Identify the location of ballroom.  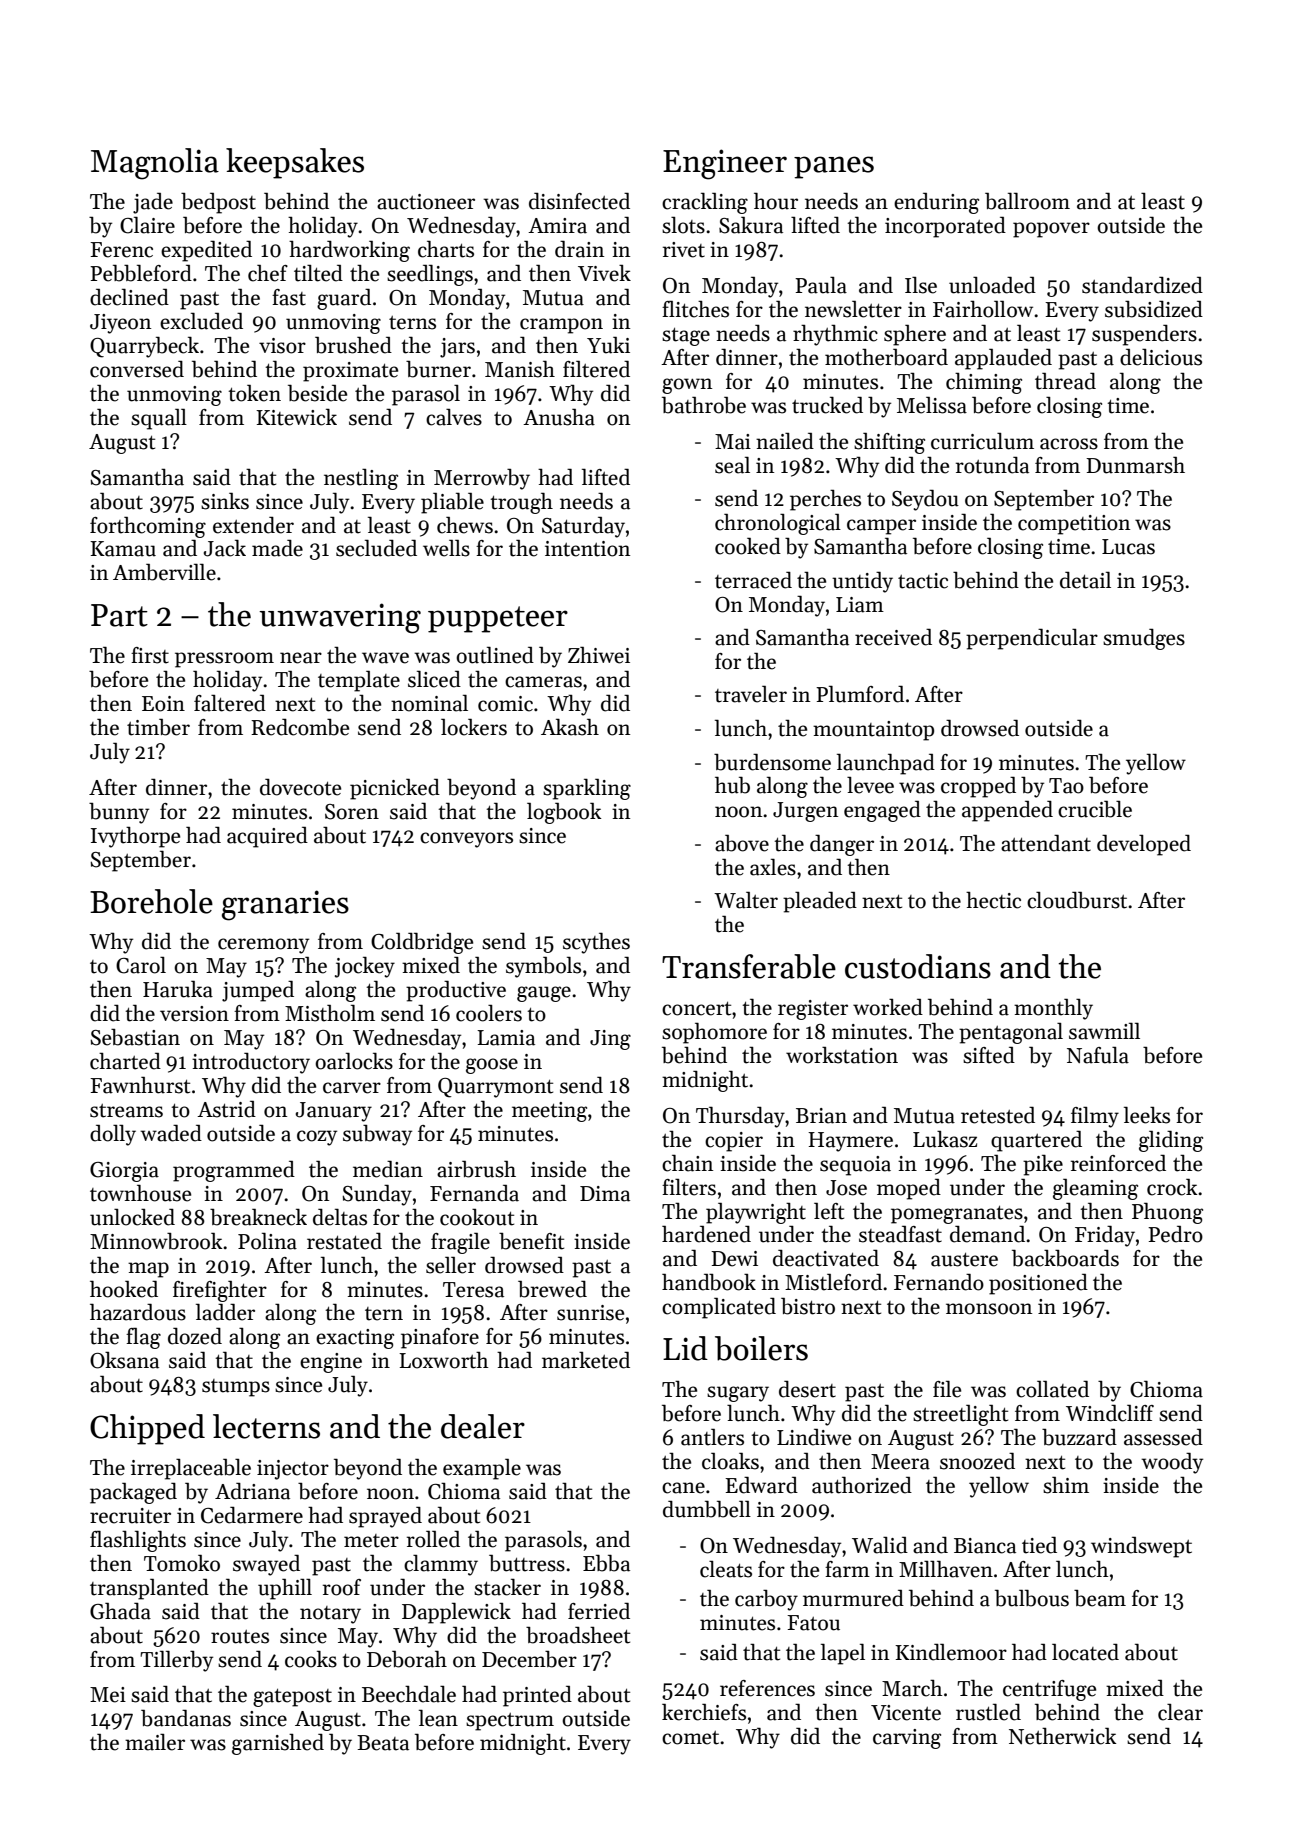
(1027, 201).
